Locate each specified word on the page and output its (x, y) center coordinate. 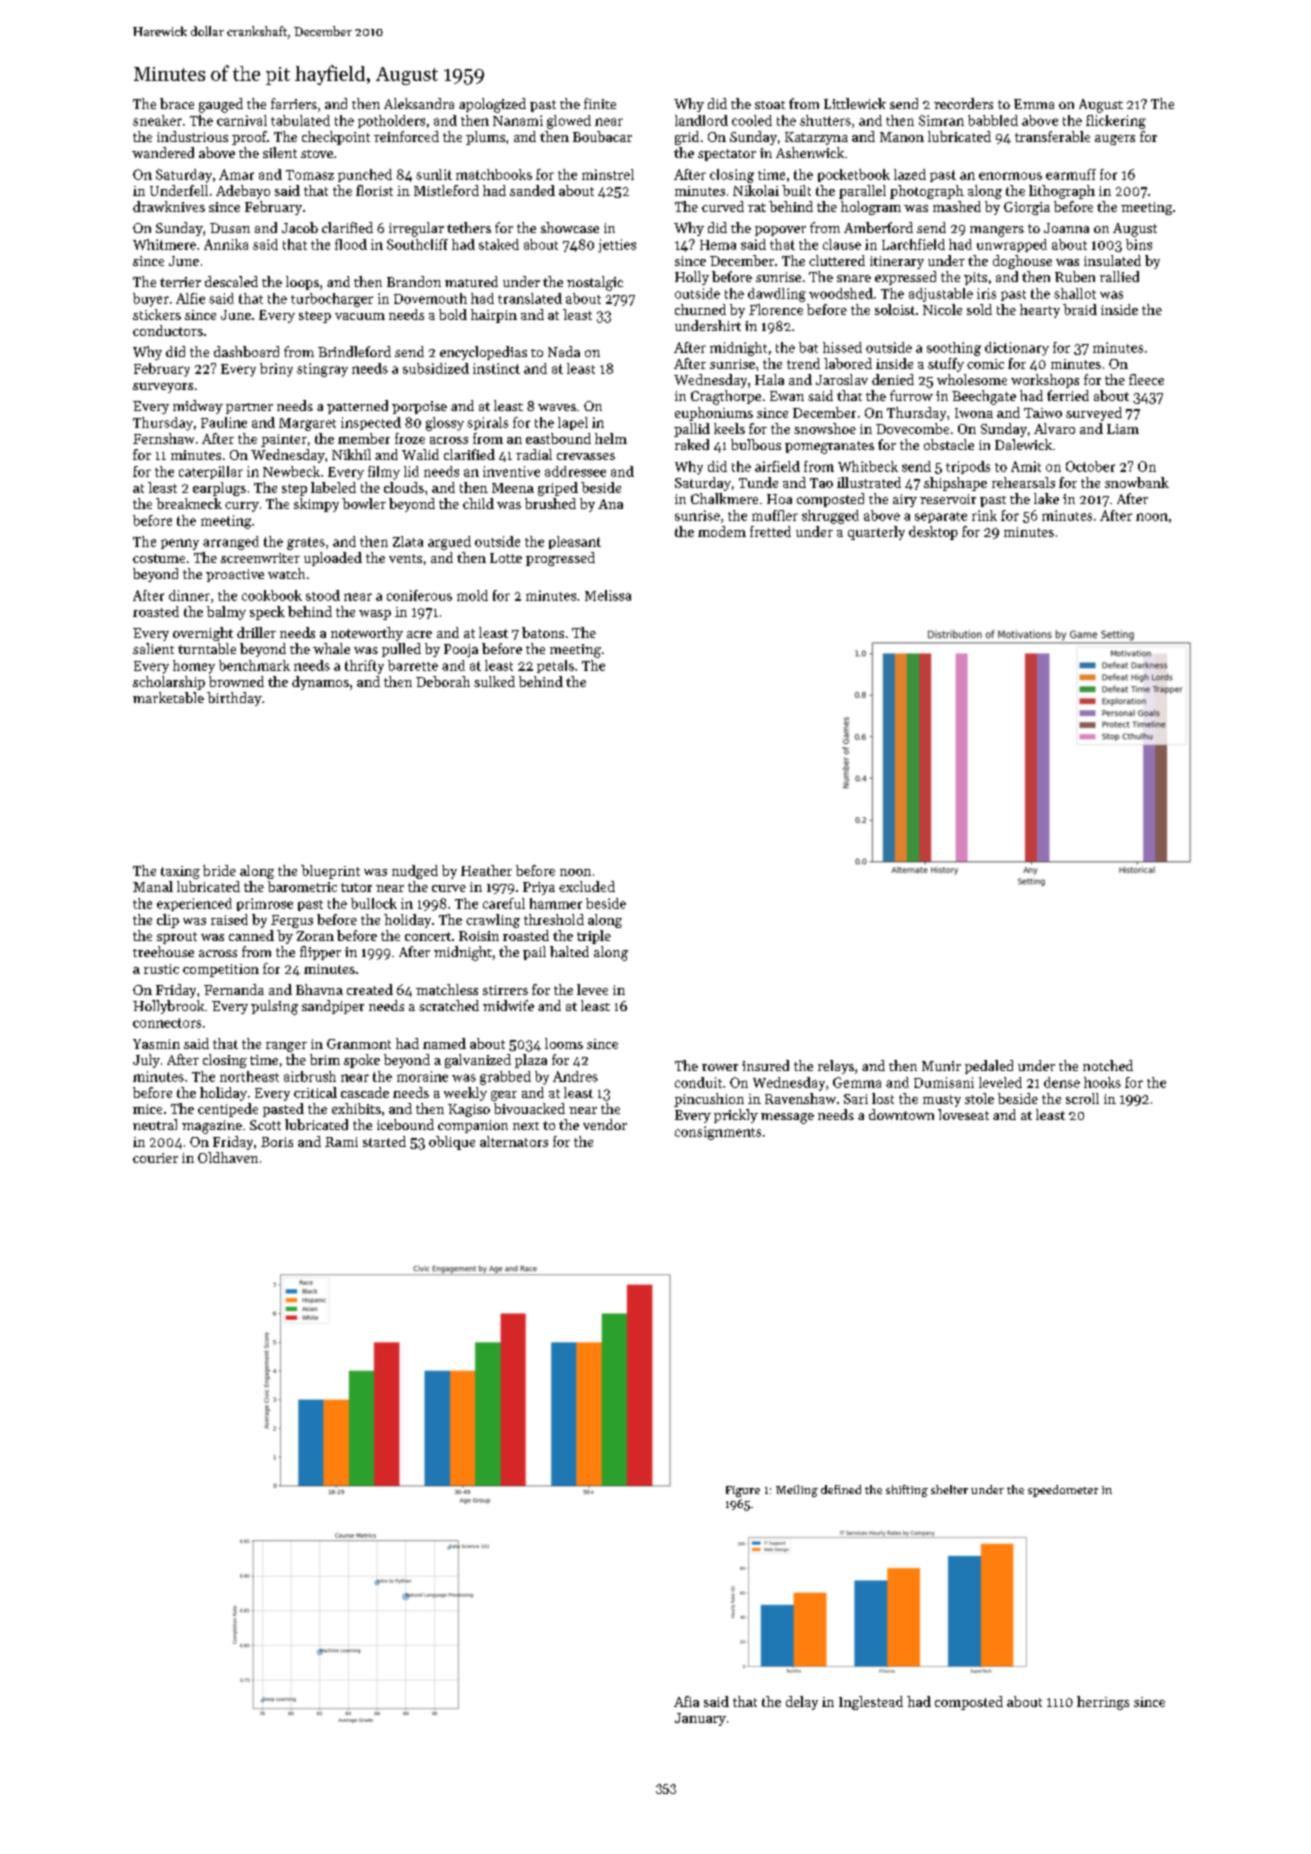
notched (1108, 1065)
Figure (743, 1491)
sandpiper (333, 1007)
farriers (294, 103)
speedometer (1063, 1491)
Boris (277, 1142)
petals (555, 666)
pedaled (989, 1067)
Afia (686, 1701)
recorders (963, 103)
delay (802, 1703)
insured (765, 1065)
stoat (770, 105)
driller (256, 632)
